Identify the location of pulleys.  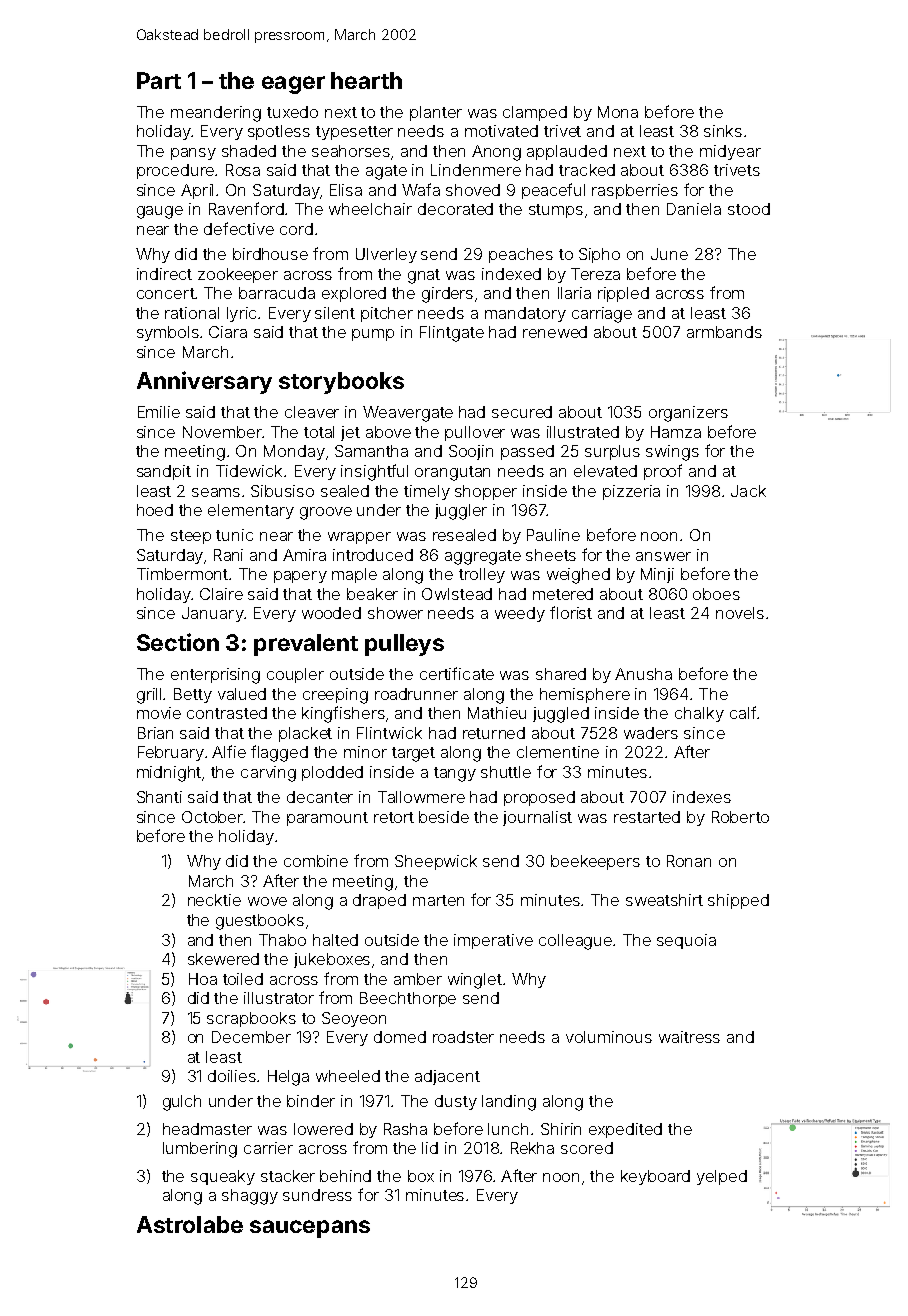
(404, 645).
